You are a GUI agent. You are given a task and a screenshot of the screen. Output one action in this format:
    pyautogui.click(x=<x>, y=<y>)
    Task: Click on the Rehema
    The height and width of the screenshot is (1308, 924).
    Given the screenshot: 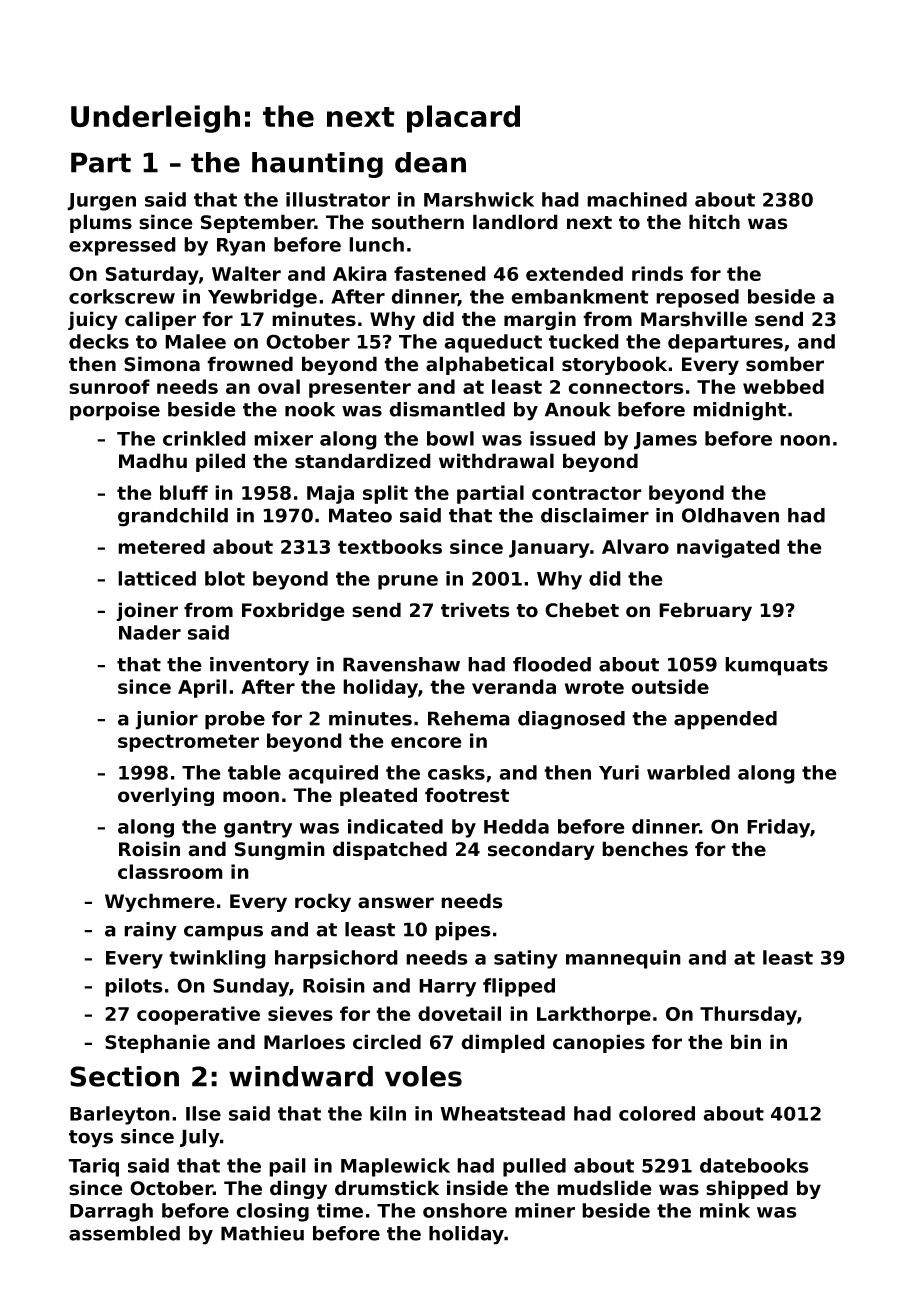 What is the action you would take?
    pyautogui.click(x=469, y=718)
